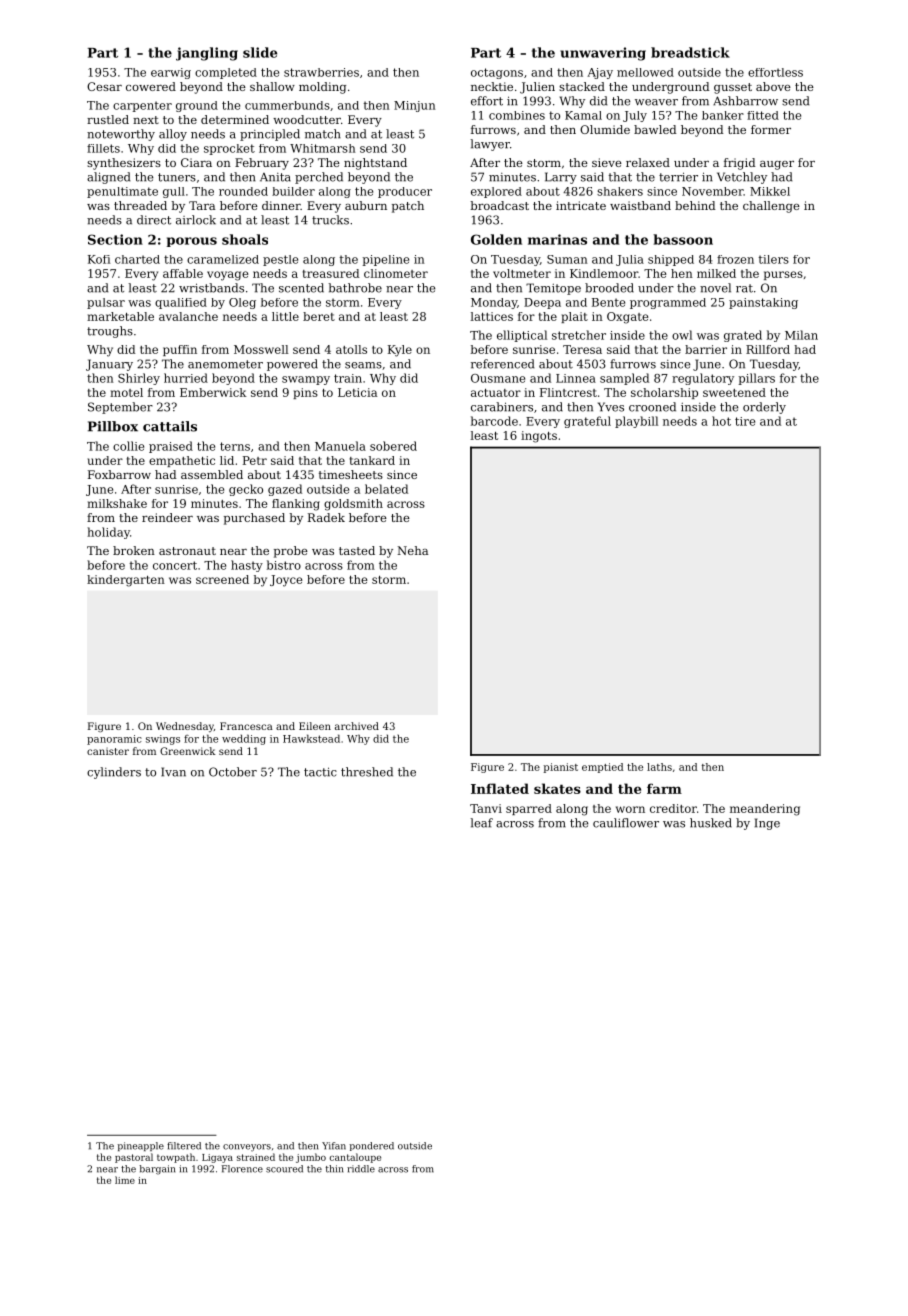 This screenshot has width=908, height=1316. I want to click on laths, so click(659, 767).
